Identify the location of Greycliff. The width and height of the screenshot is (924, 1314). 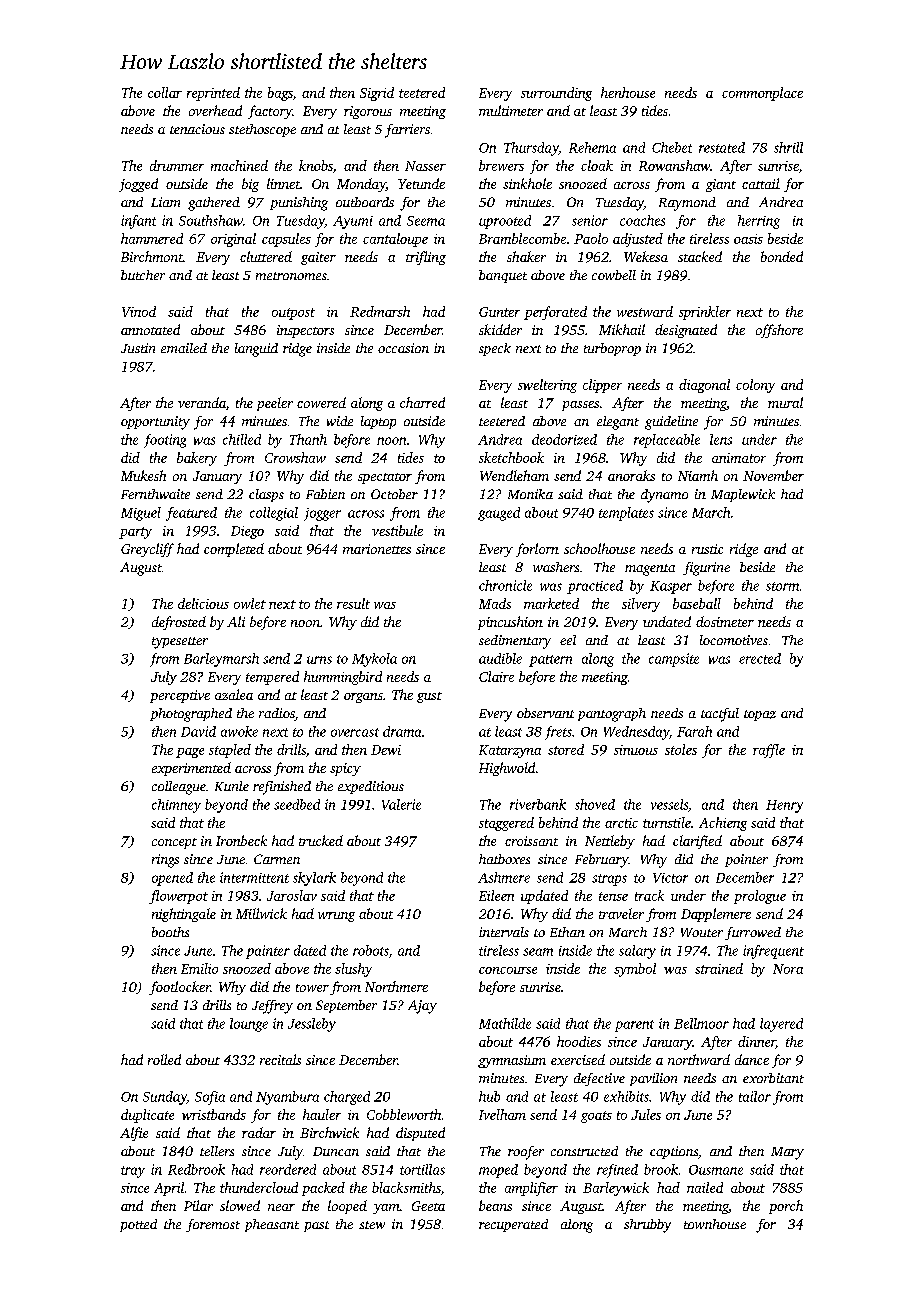
(147, 550).
